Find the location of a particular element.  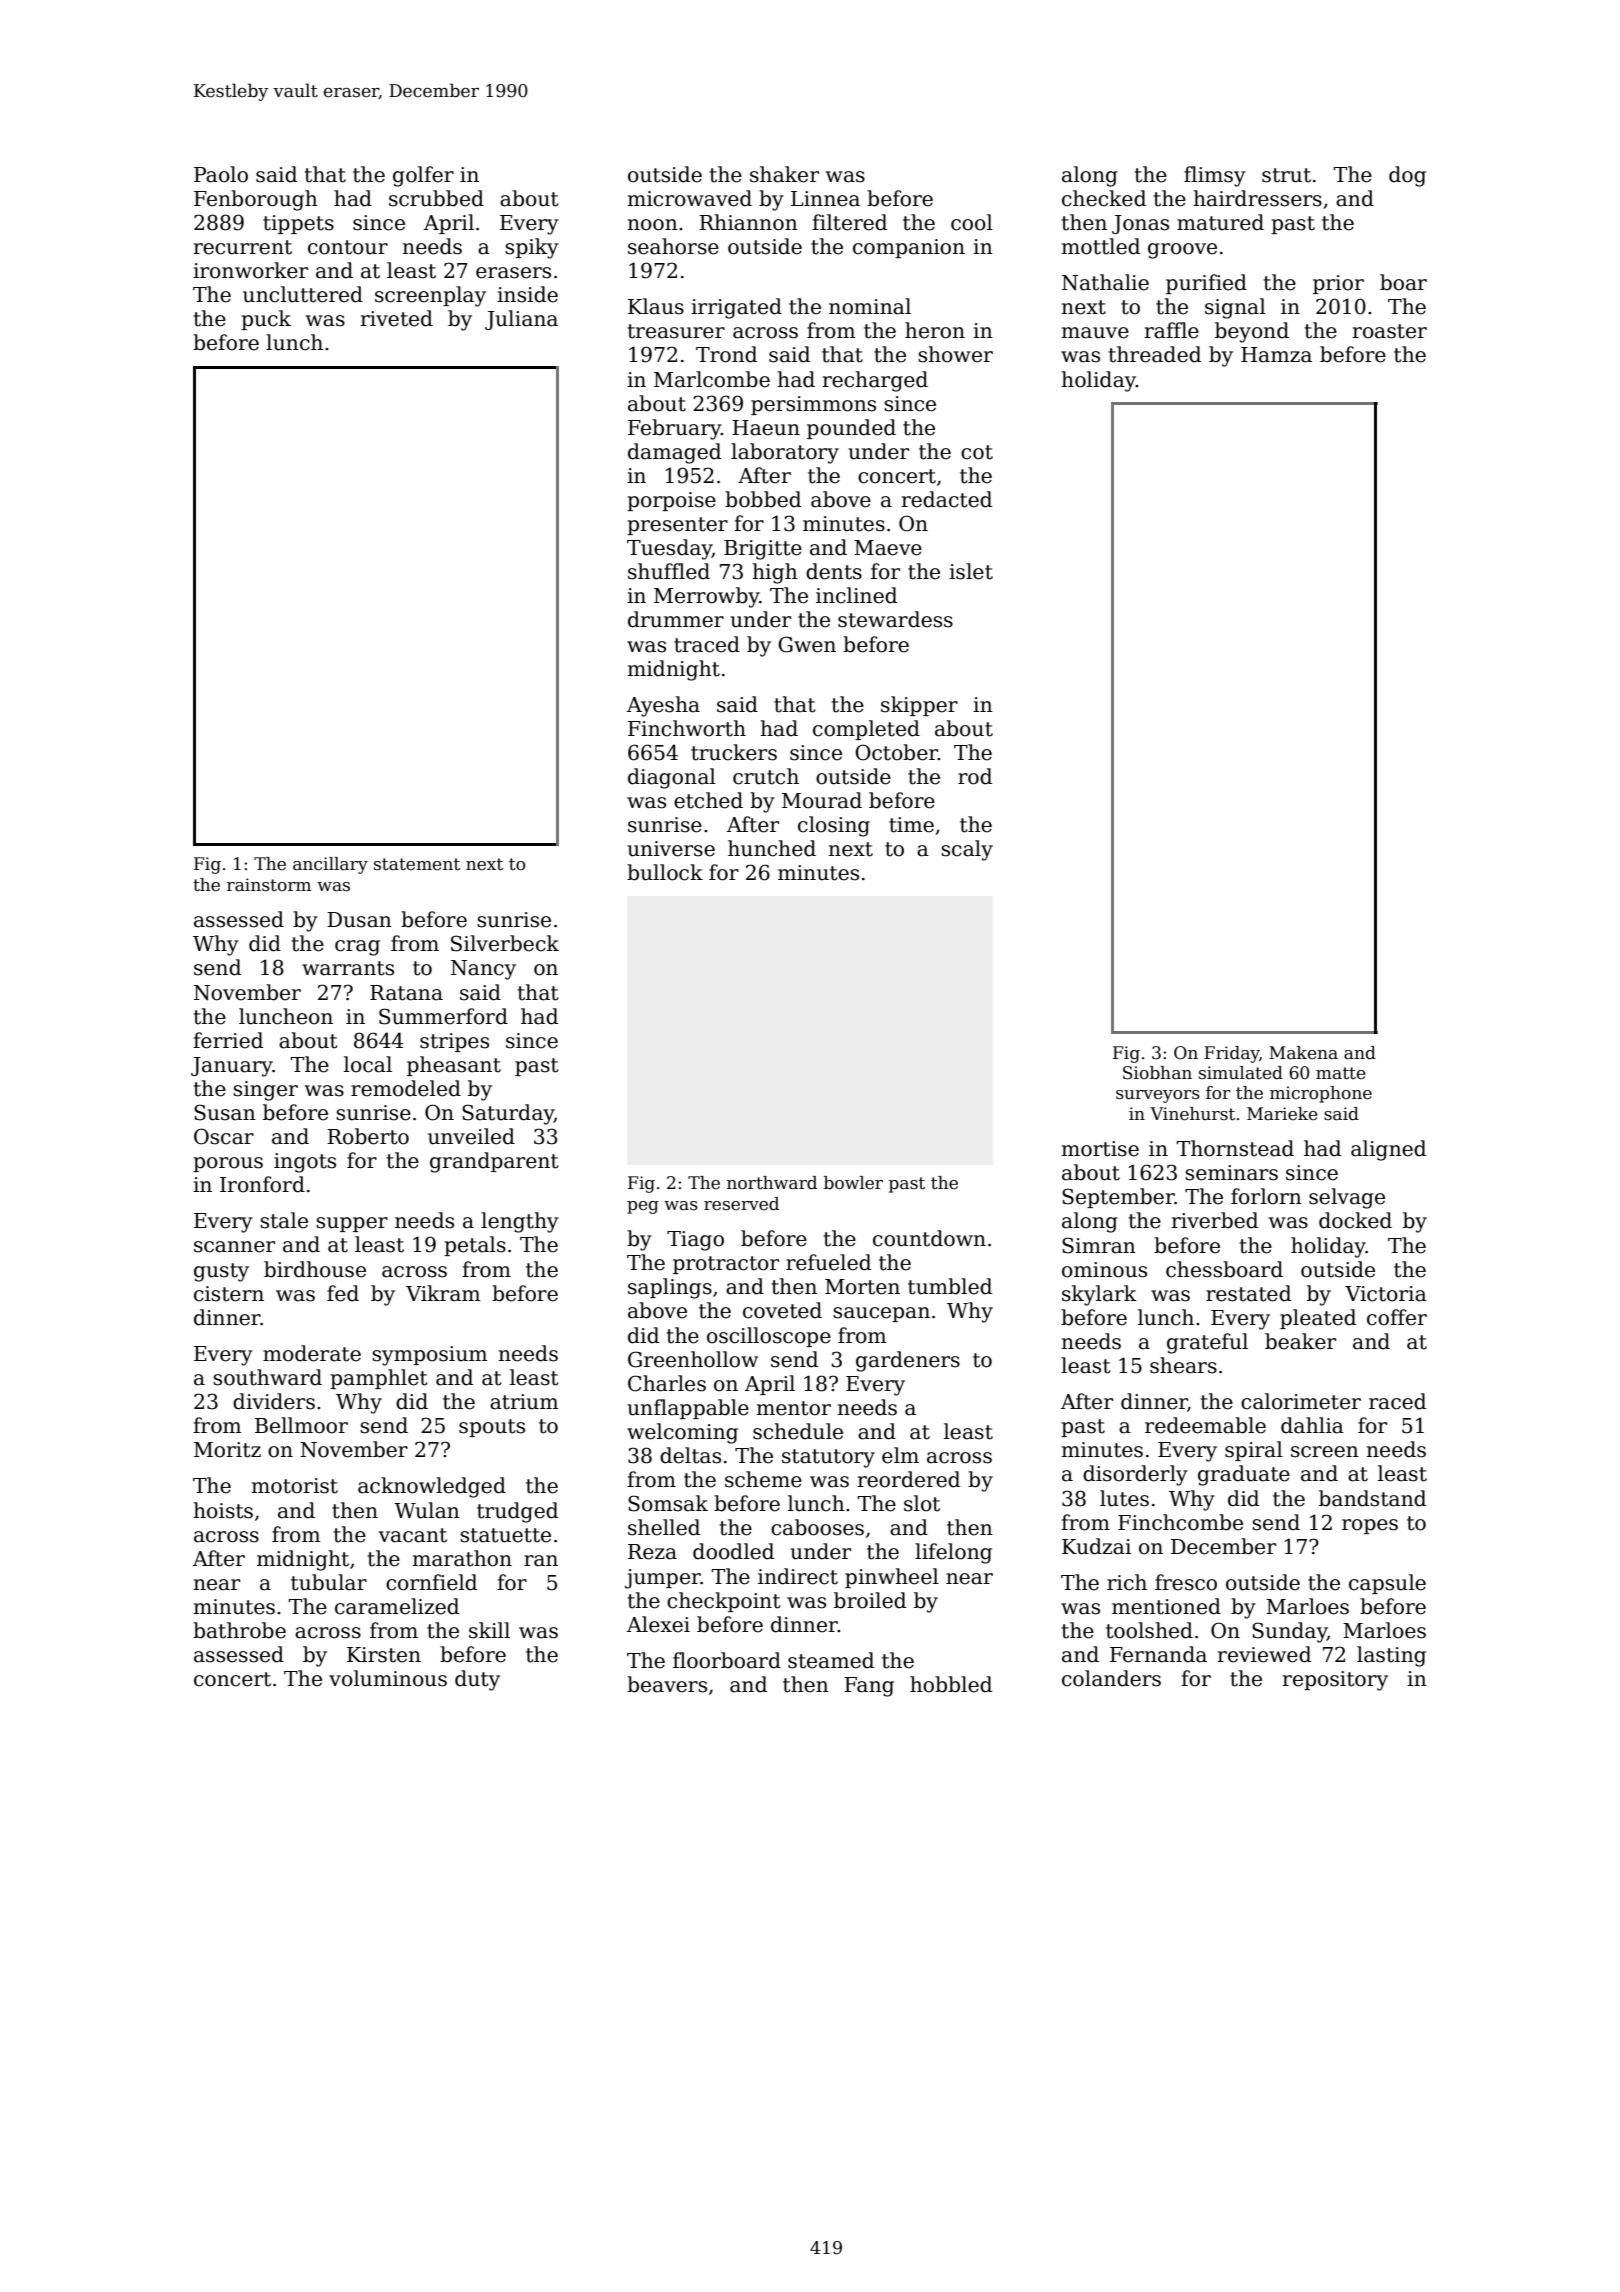

colanders is located at coordinates (1111, 1678).
